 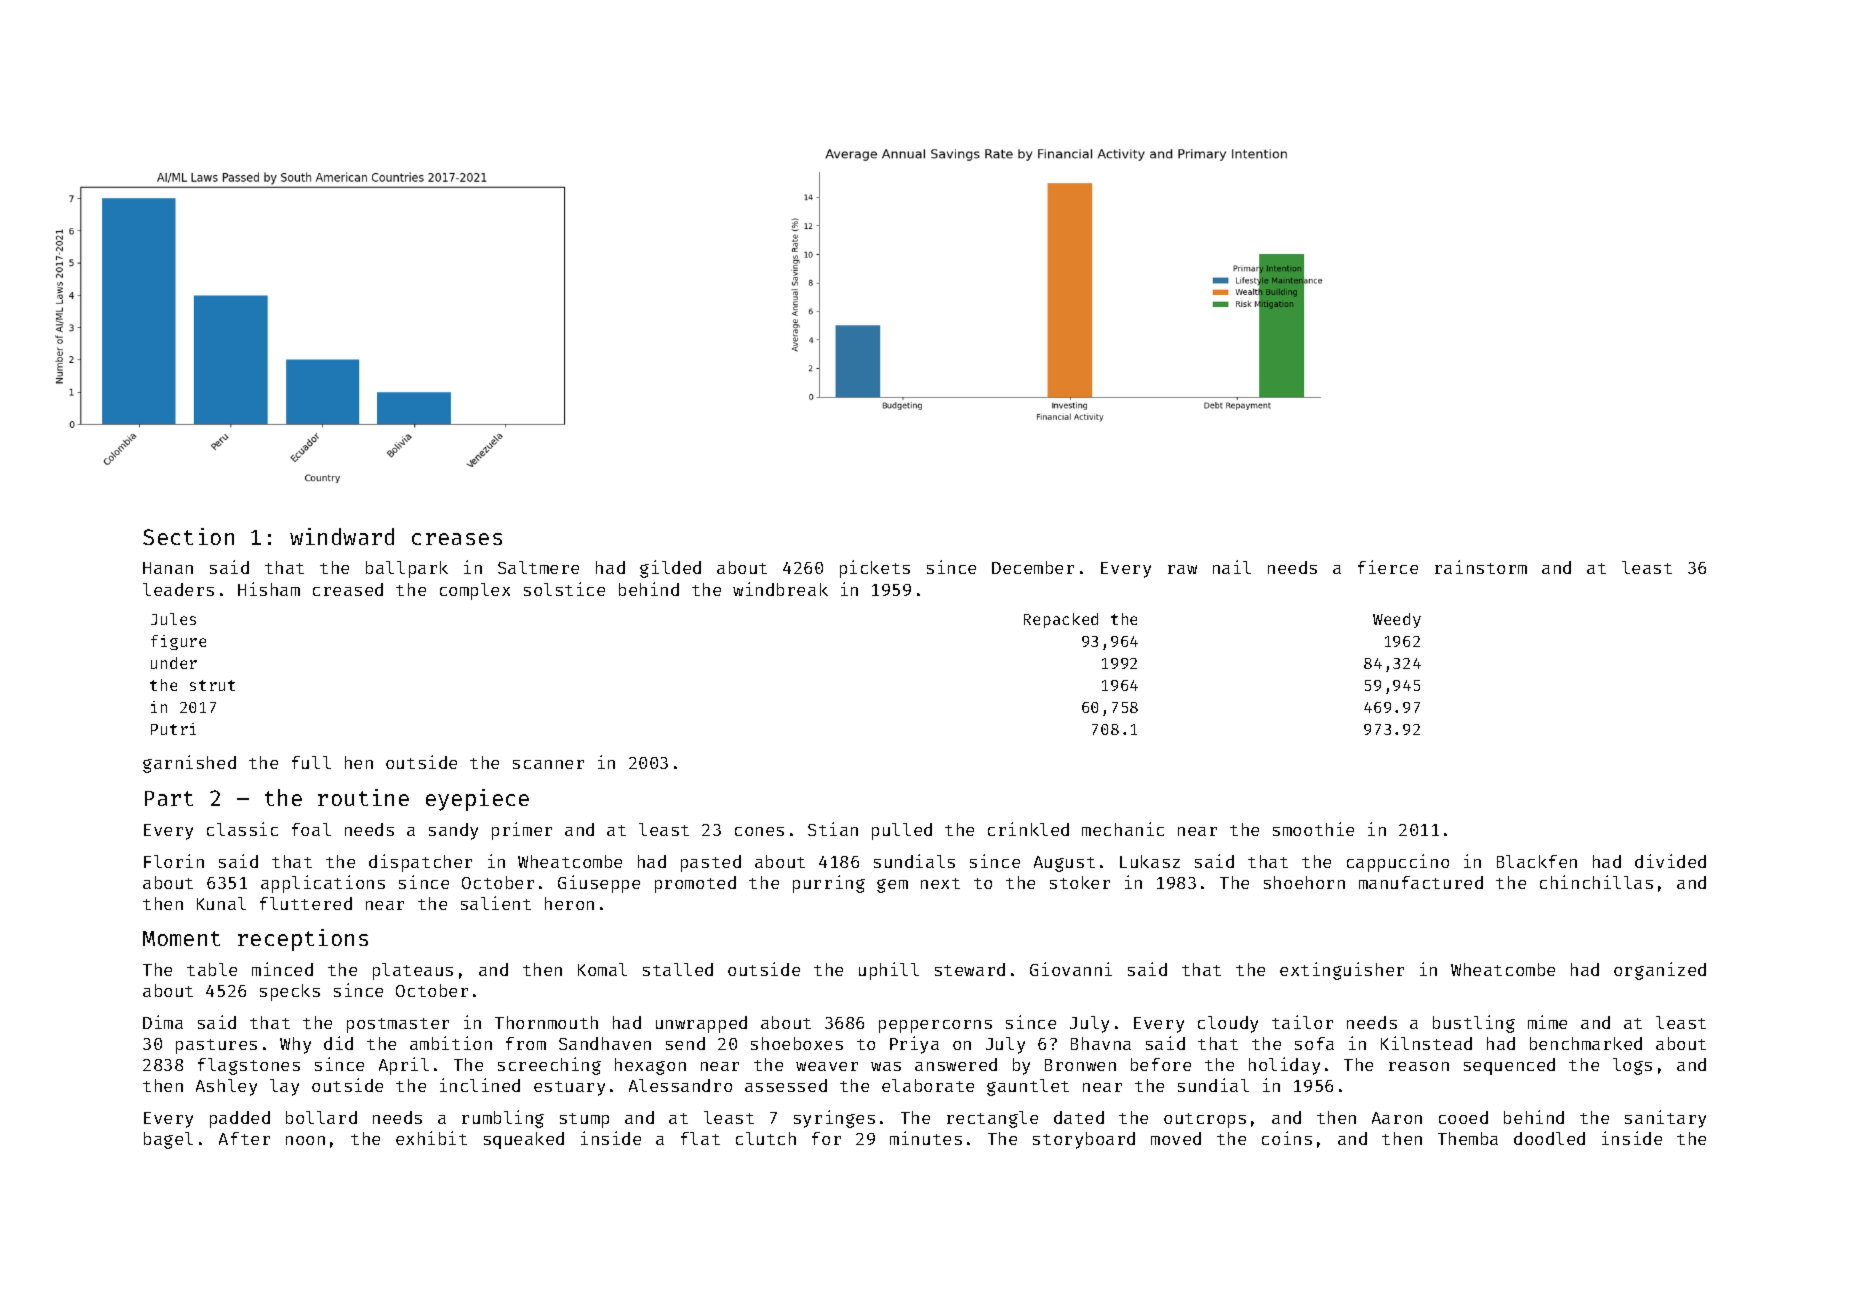 I want to click on storyboard, so click(x=1084, y=1140).
